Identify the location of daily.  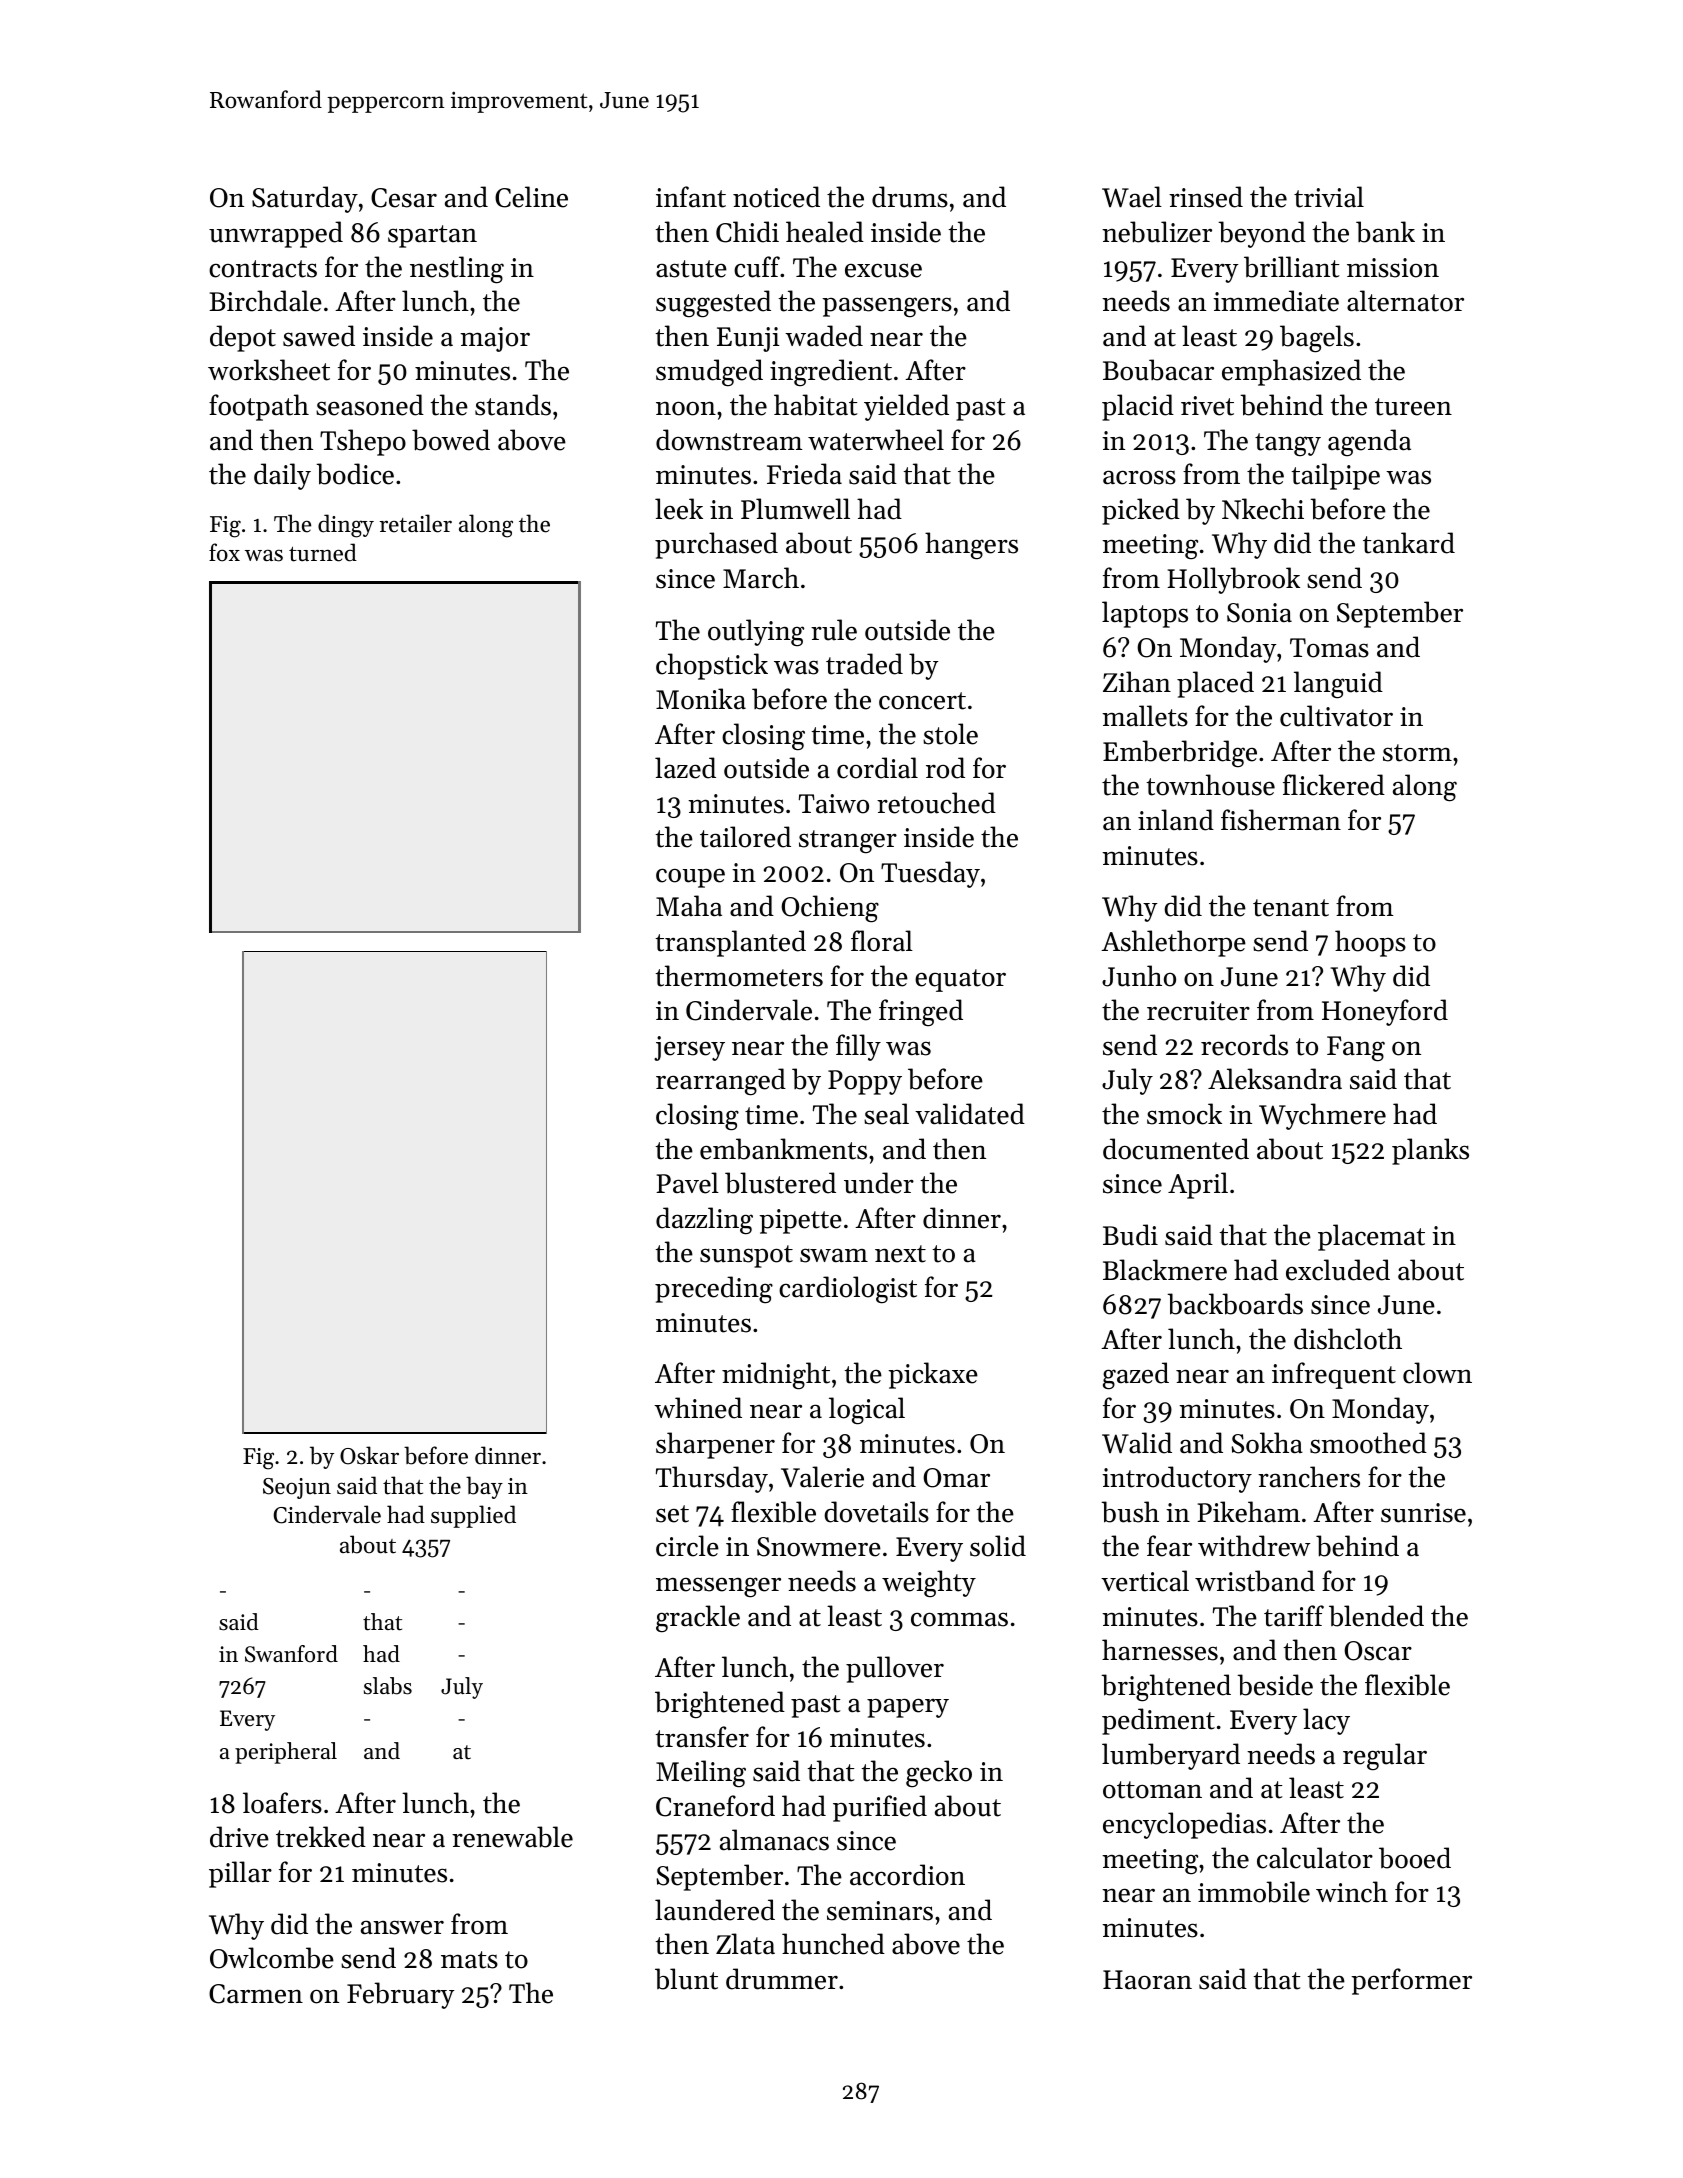
(282, 476).
